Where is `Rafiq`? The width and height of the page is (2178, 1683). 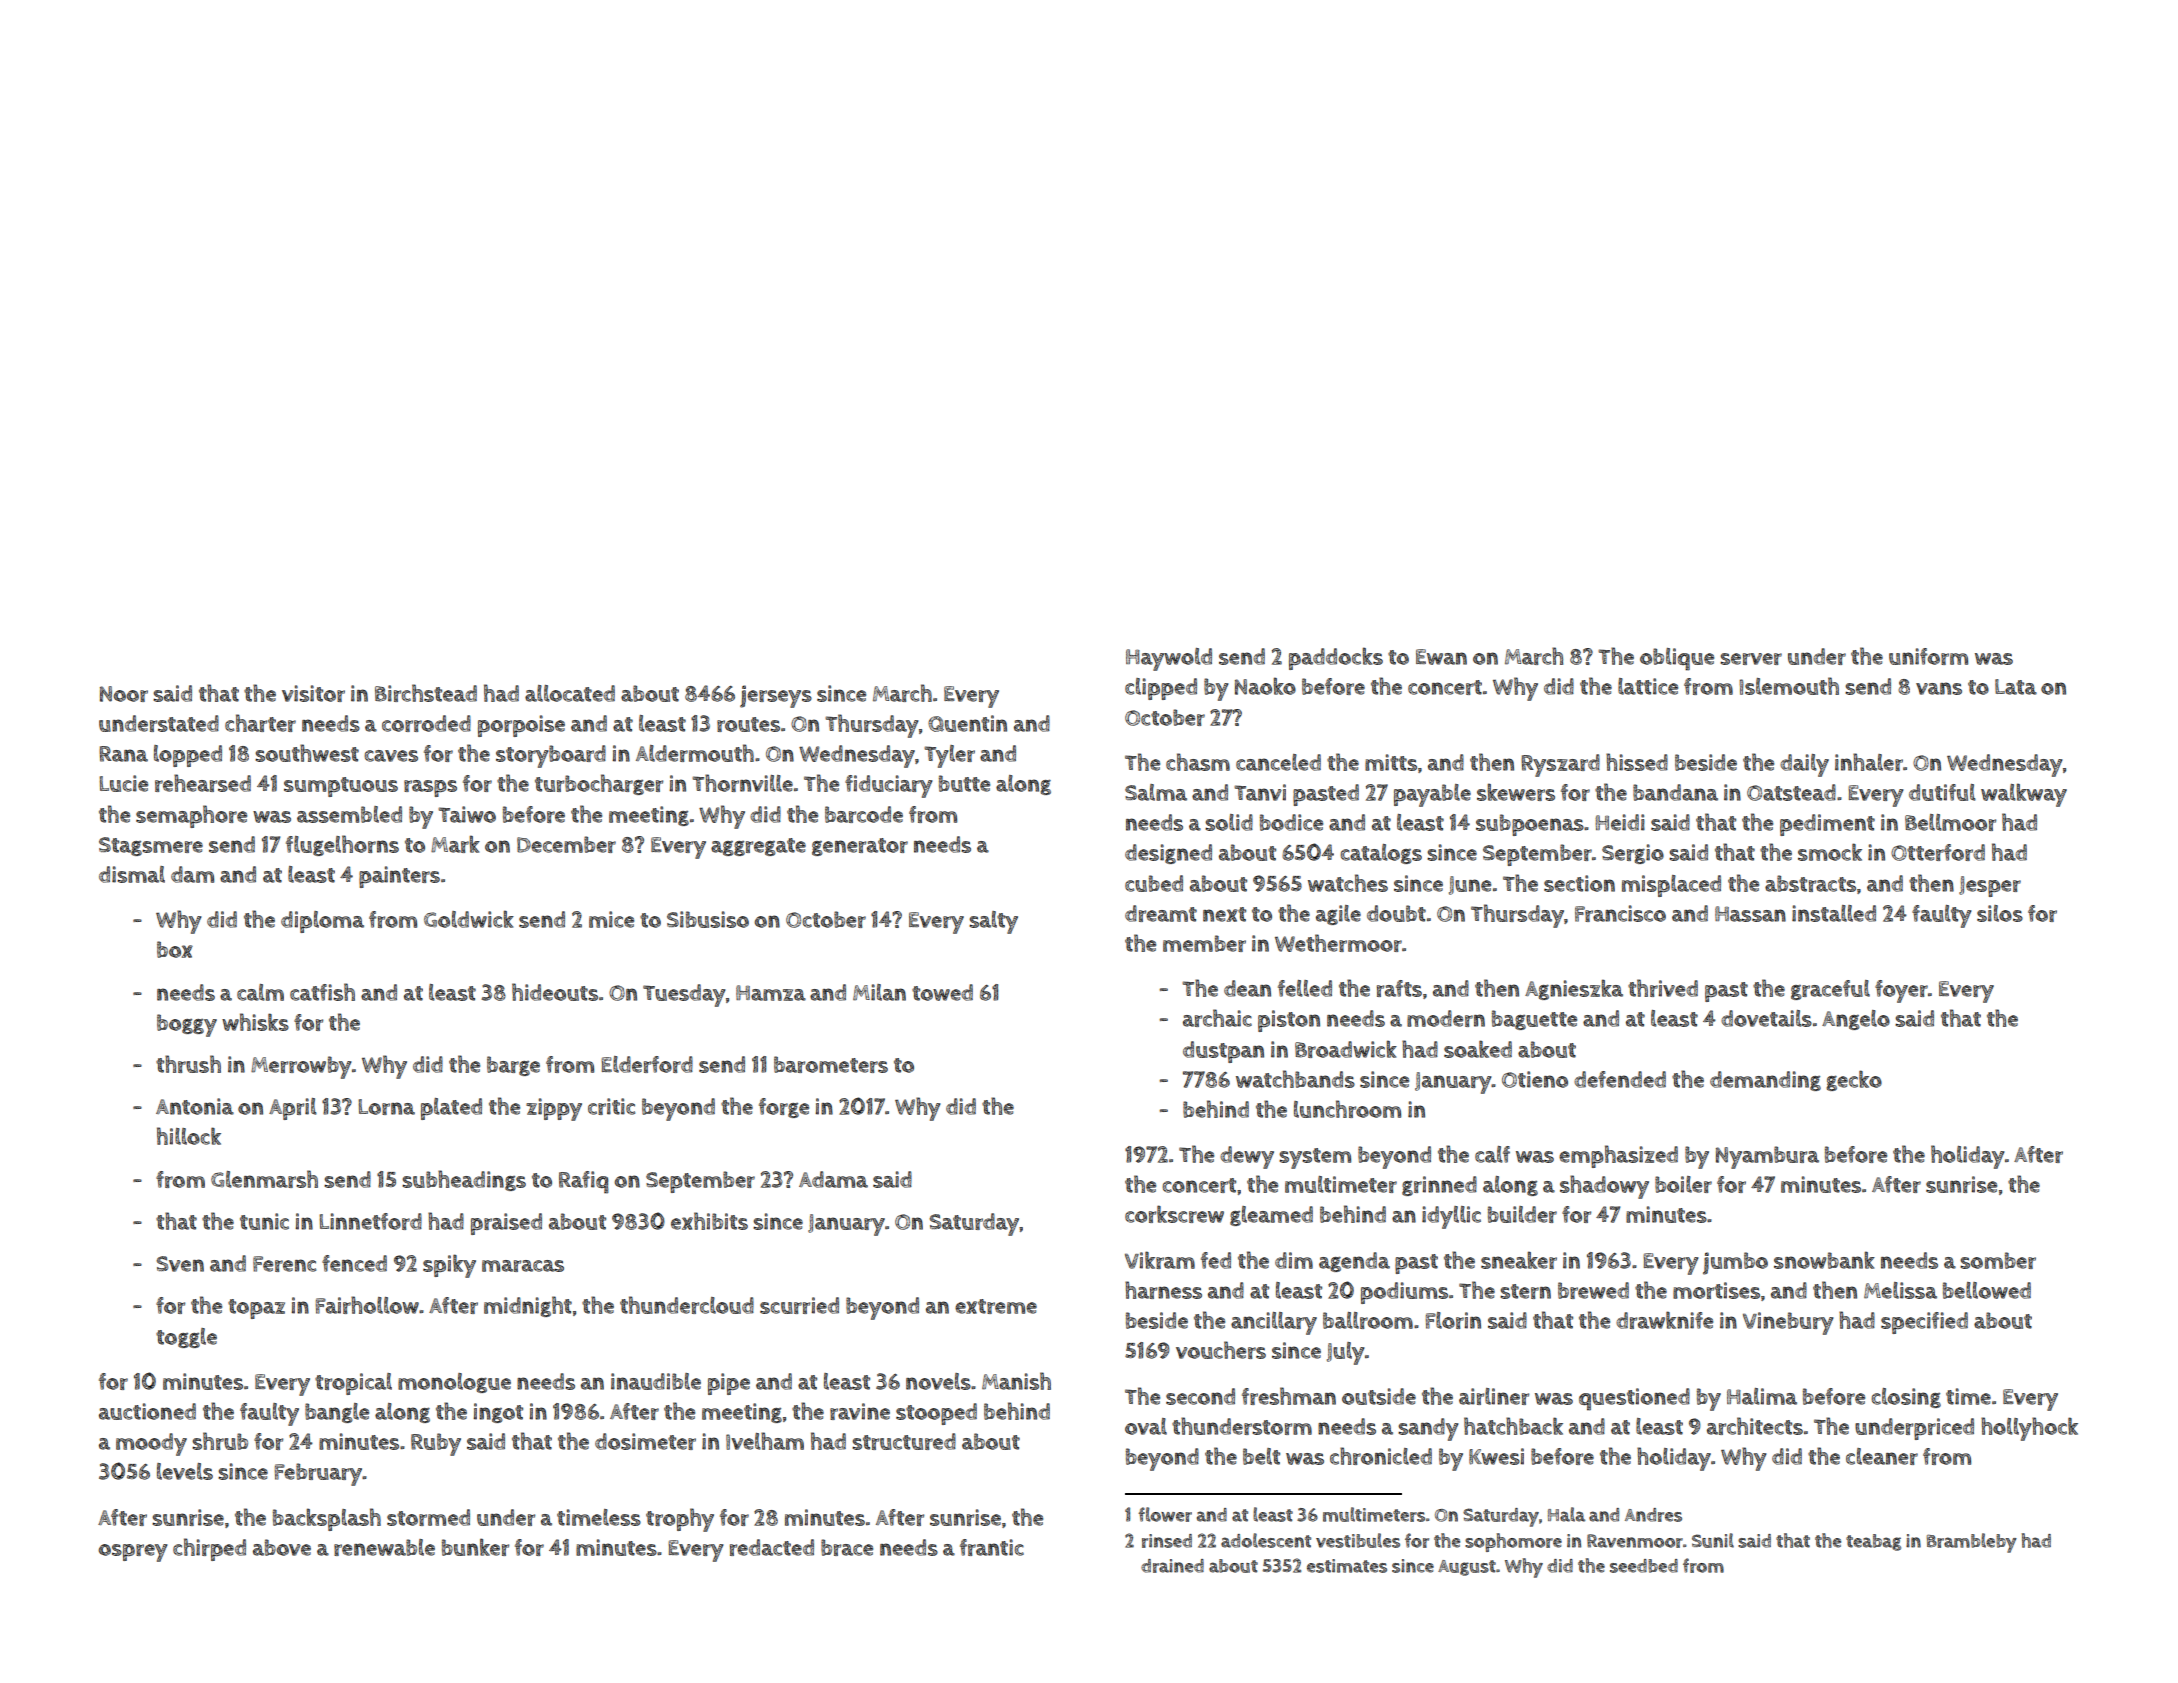 Rafiq is located at coordinates (584, 1182).
